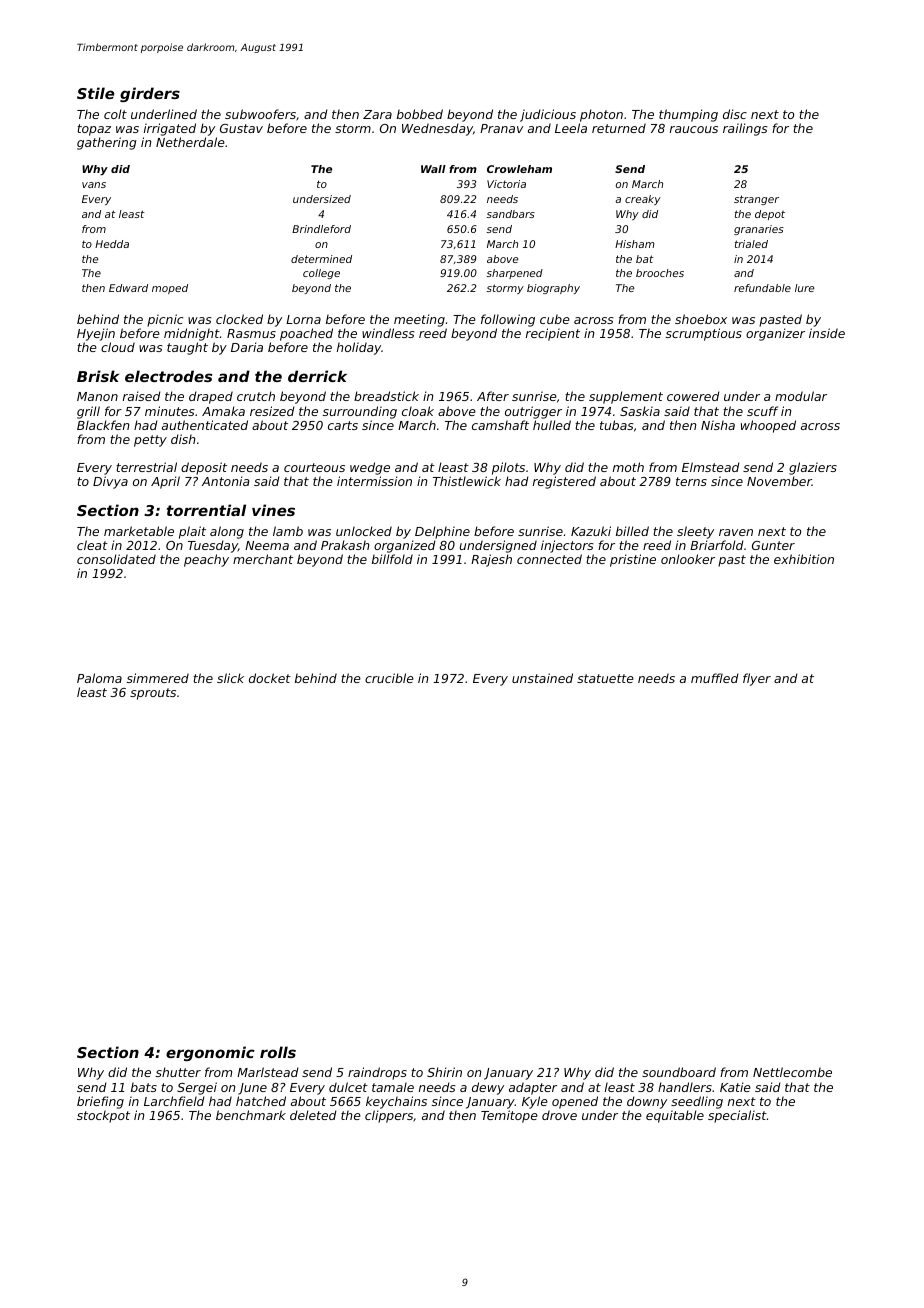 The width and height of the document is (924, 1308). I want to click on briefing, so click(100, 1102).
